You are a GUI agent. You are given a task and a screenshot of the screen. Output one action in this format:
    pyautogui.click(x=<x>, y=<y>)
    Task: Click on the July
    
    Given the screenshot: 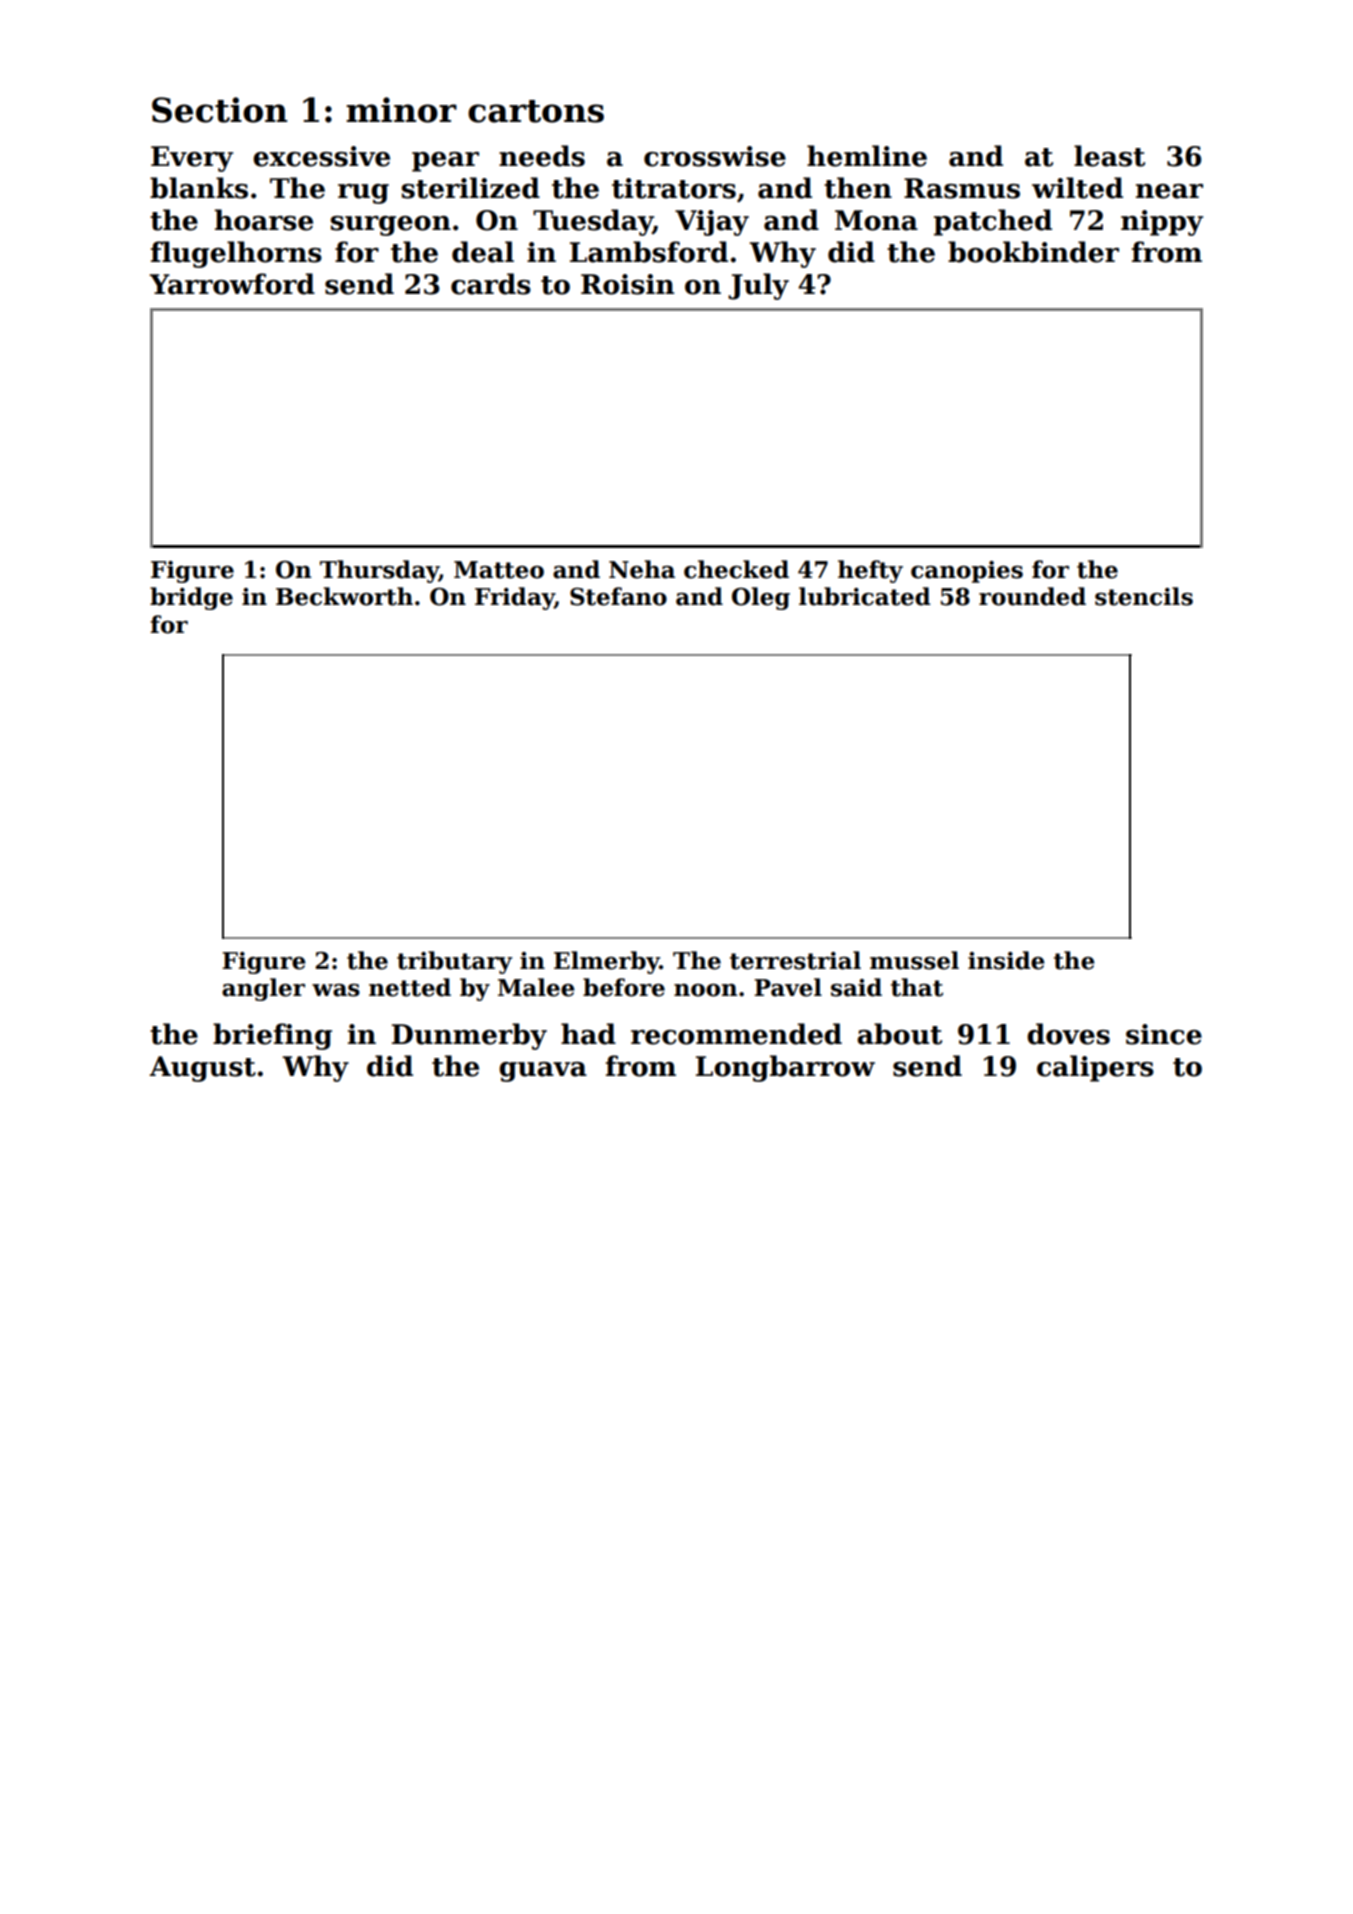 What is the action you would take?
    pyautogui.click(x=758, y=286)
